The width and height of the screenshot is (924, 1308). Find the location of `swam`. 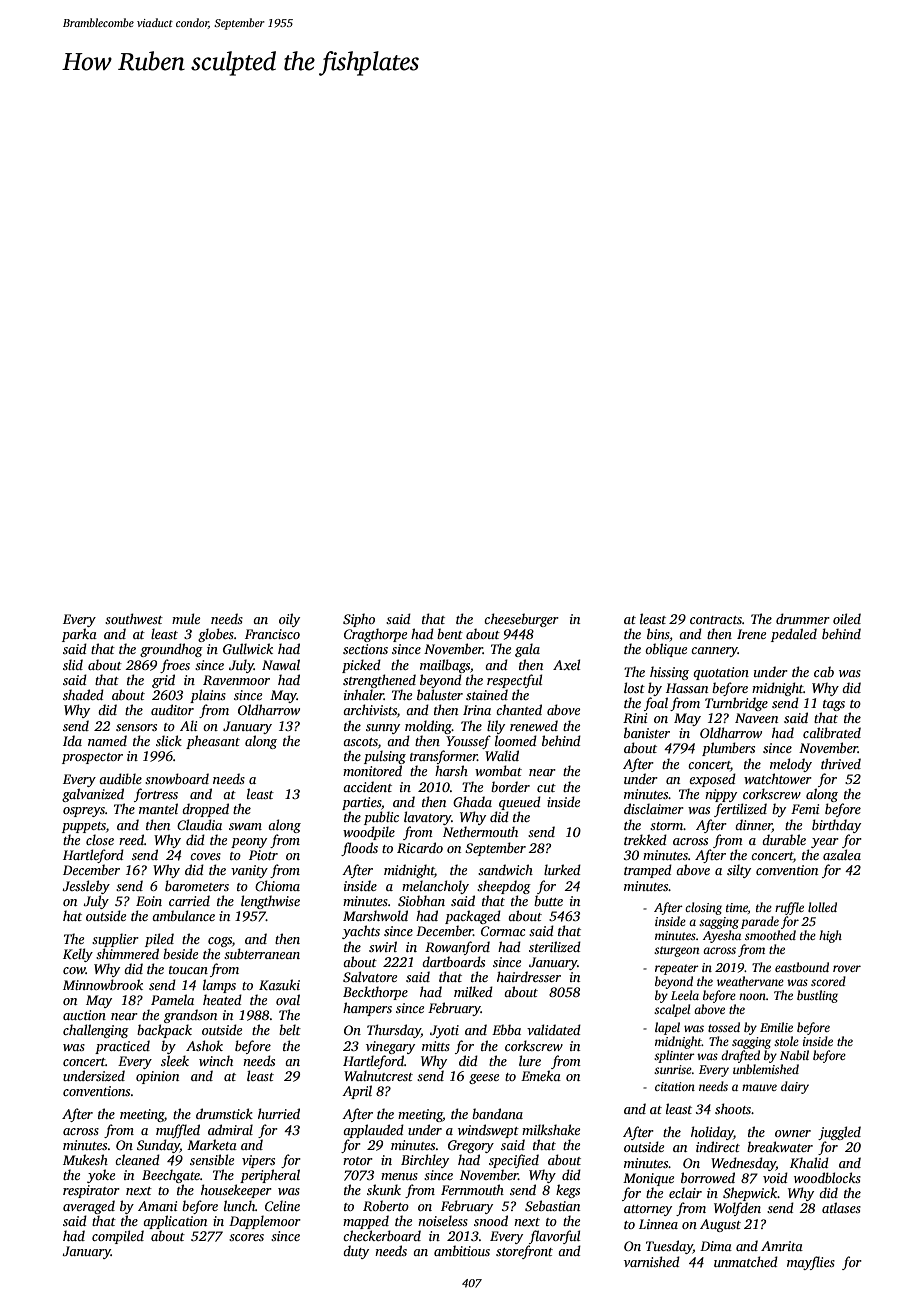

swam is located at coordinates (245, 826).
